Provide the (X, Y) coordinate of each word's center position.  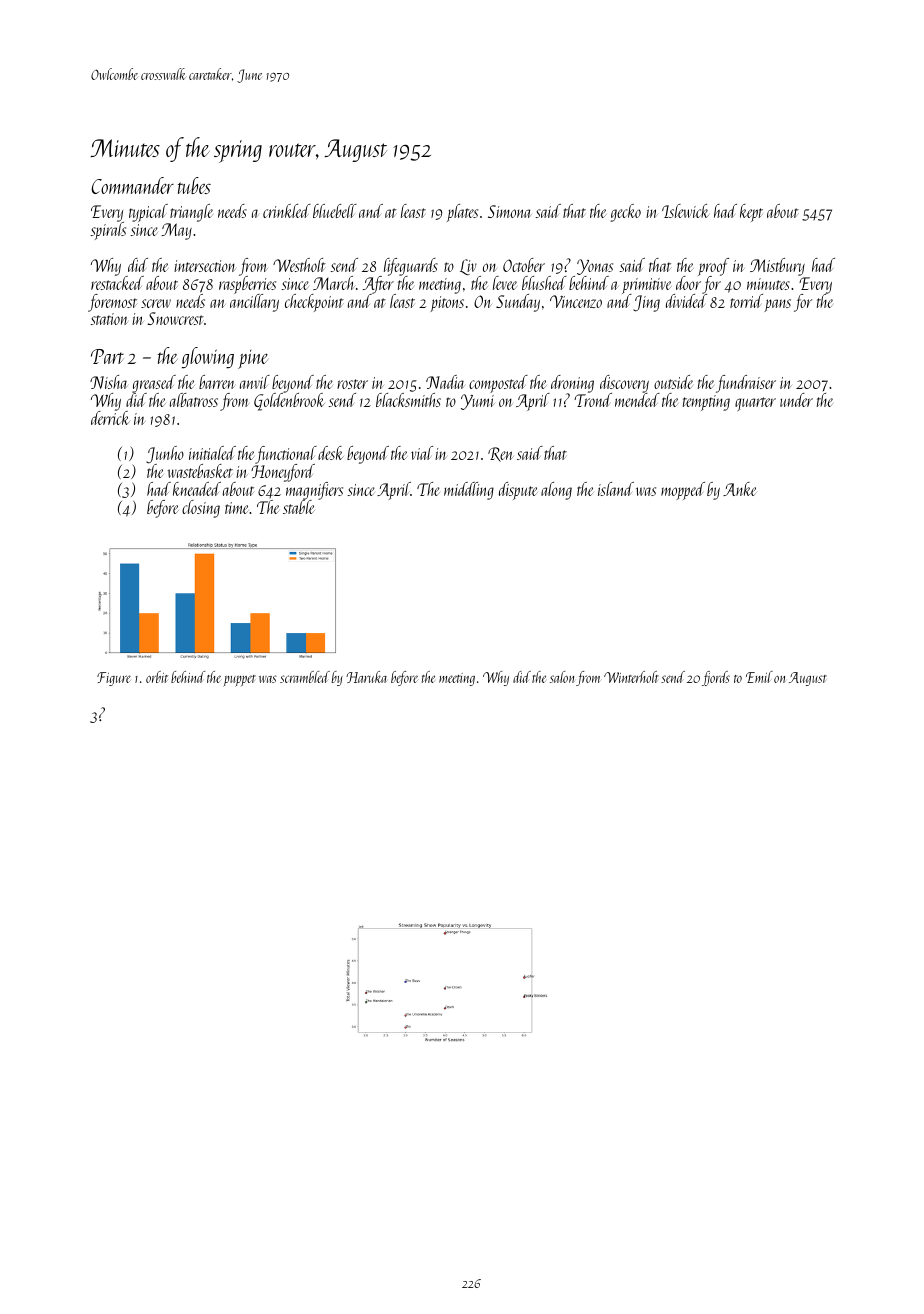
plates (462, 213)
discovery (624, 384)
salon (562, 677)
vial (422, 453)
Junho (165, 455)
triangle (191, 213)
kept (751, 213)
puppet (239, 681)
